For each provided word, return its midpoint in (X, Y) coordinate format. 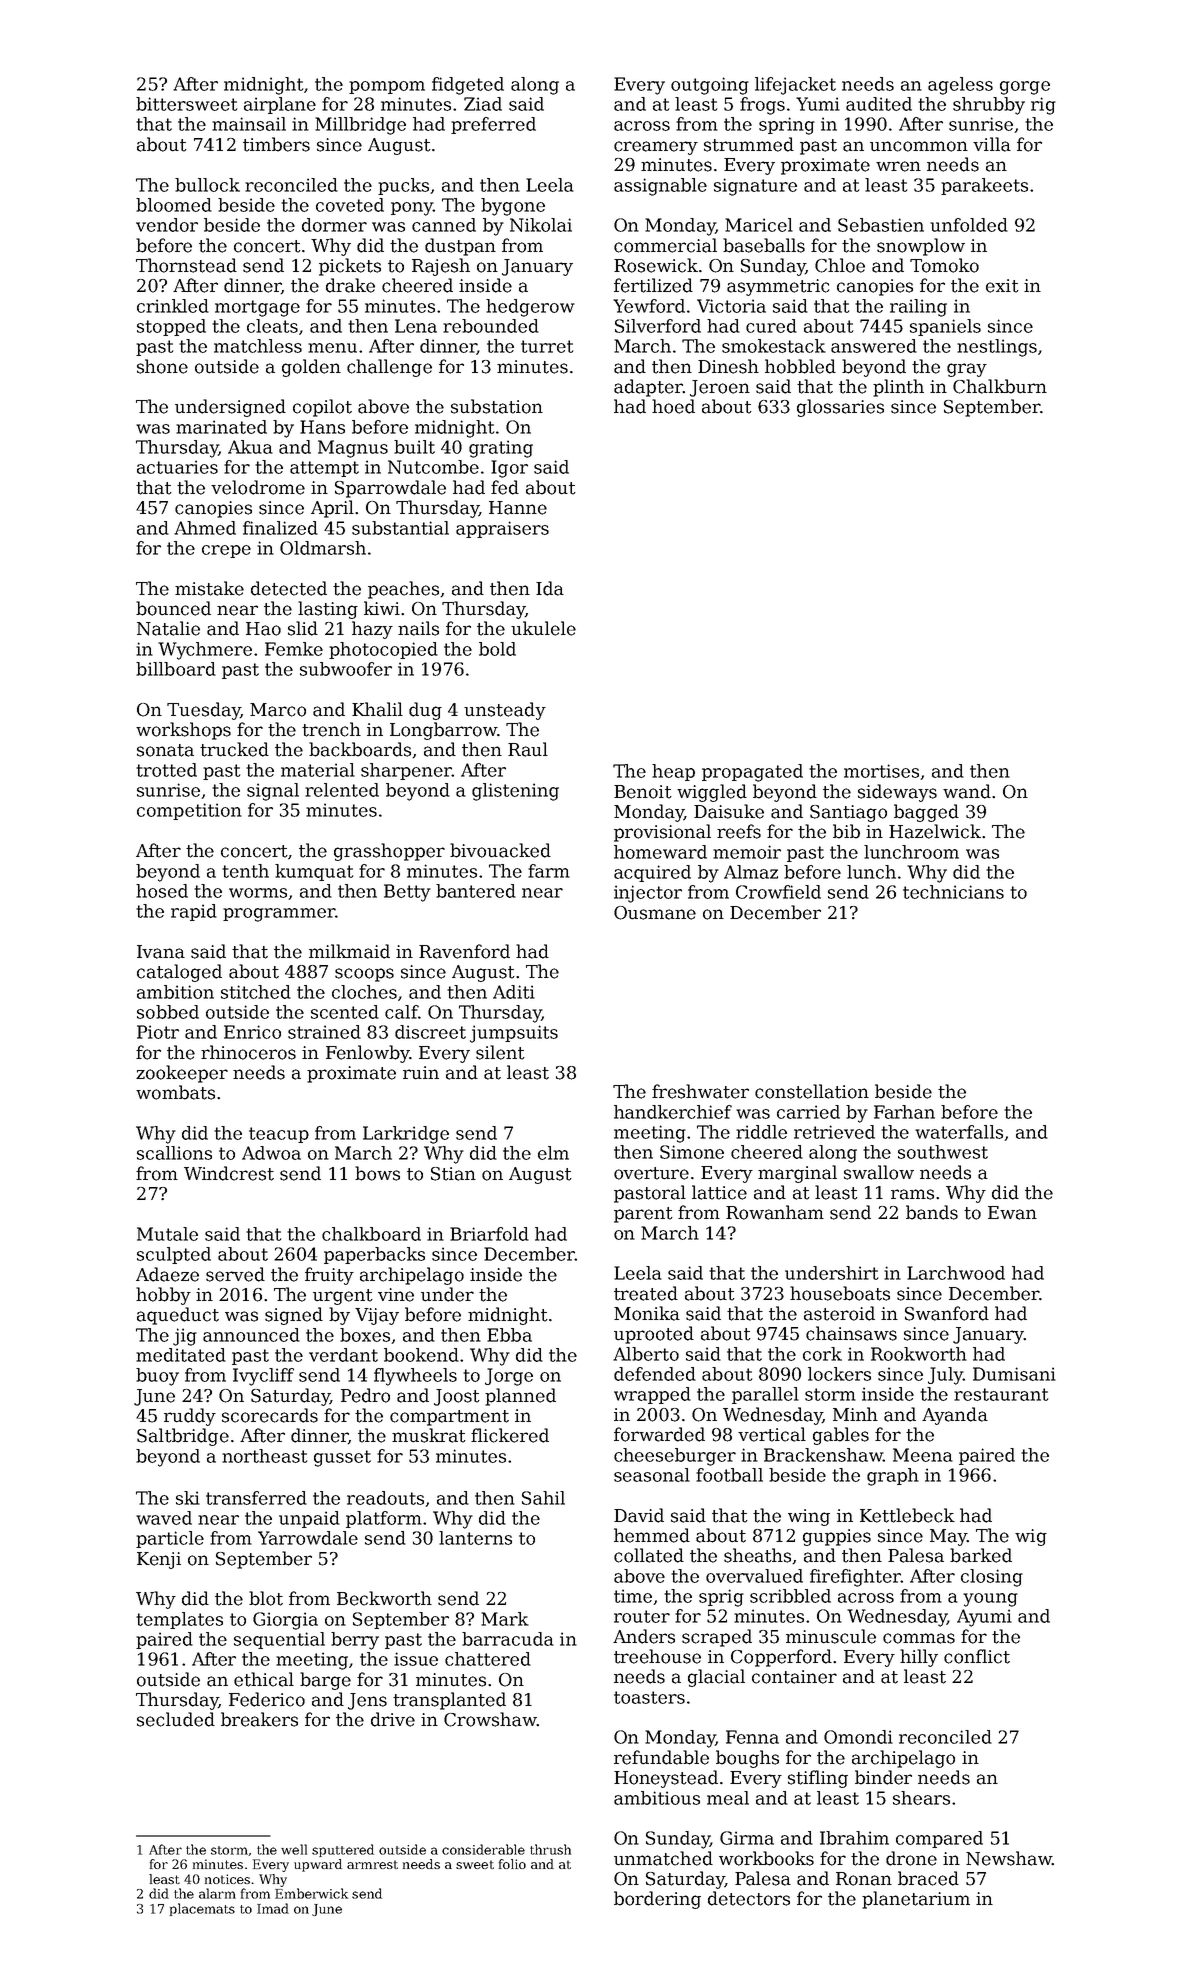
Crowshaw (490, 1719)
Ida (550, 588)
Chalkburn (1000, 386)
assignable (660, 187)
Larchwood (956, 1273)
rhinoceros (248, 1052)
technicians (953, 892)
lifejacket (795, 86)
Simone (692, 1152)
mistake (209, 588)
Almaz (751, 872)
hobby (163, 1296)
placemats (202, 1909)
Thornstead (186, 265)
